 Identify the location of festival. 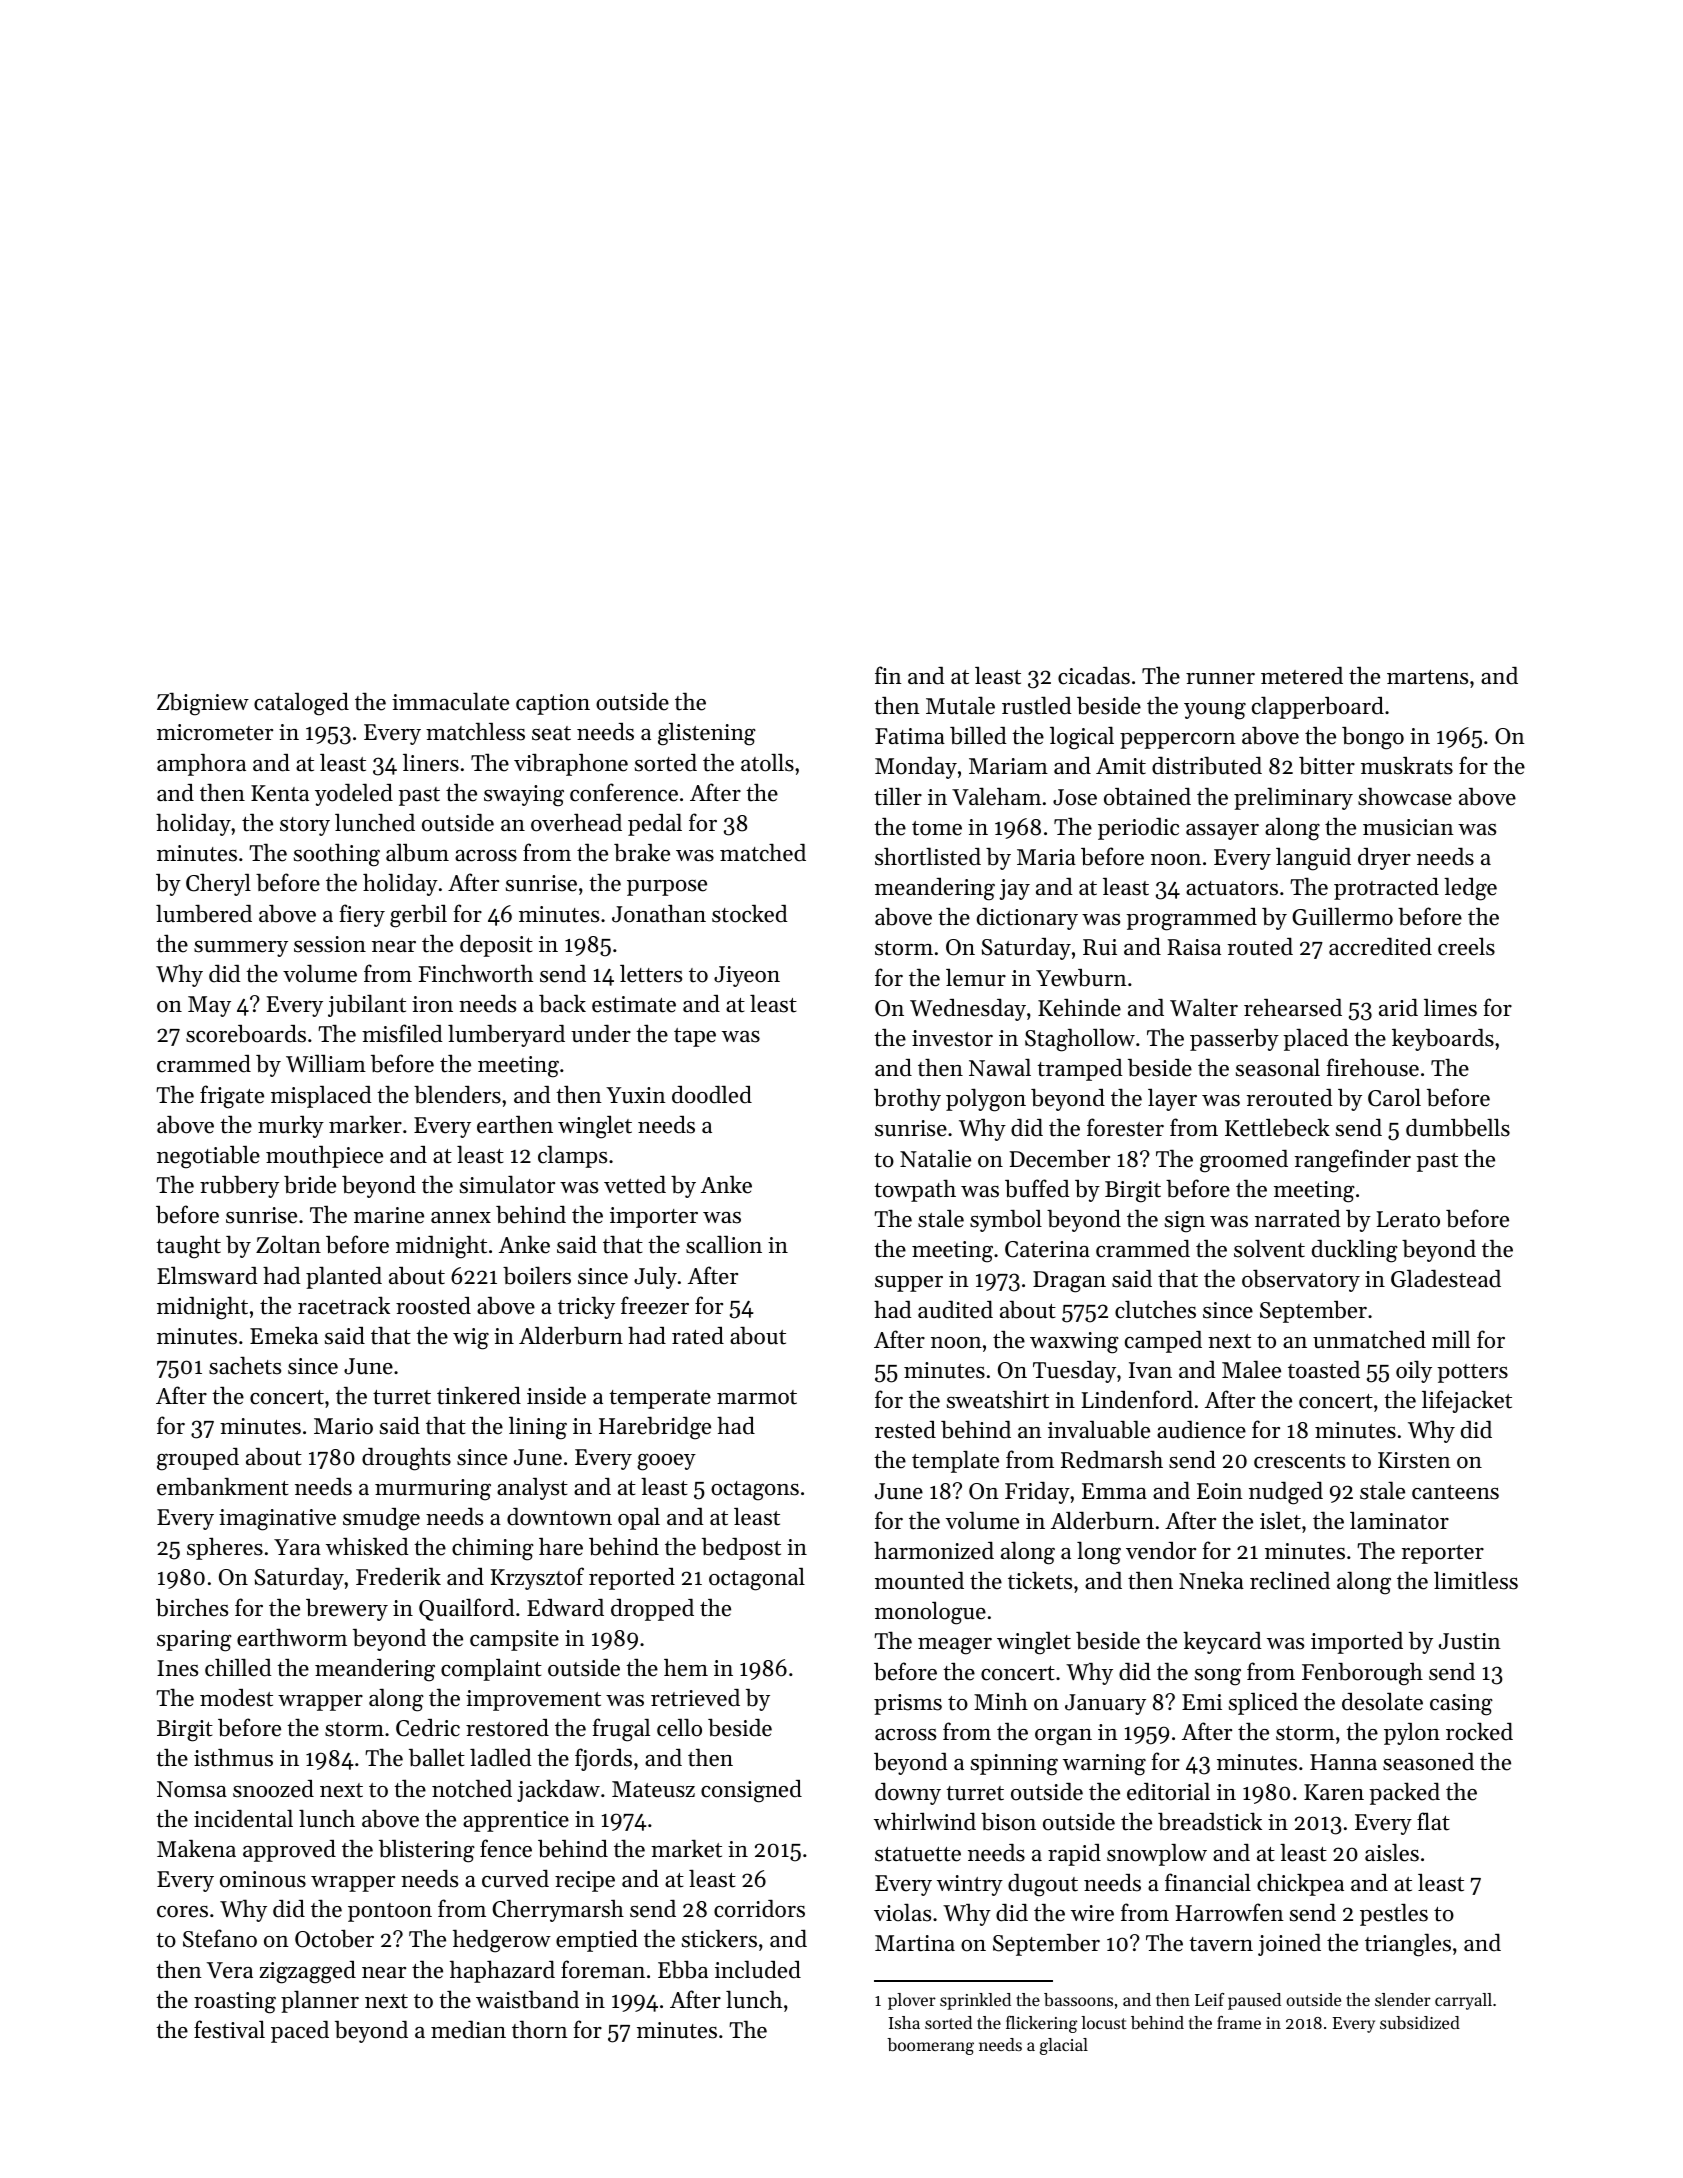
(229, 2029).
